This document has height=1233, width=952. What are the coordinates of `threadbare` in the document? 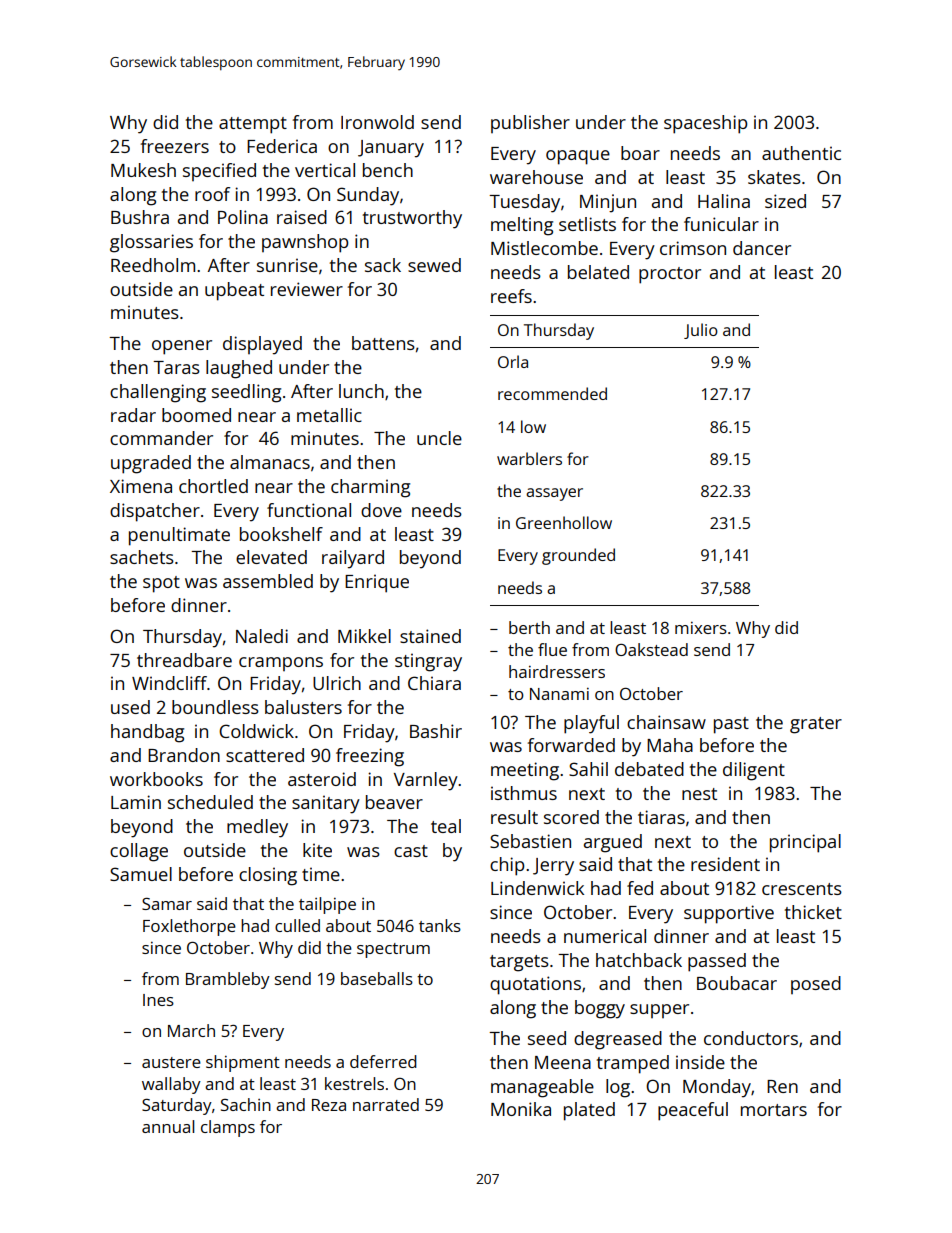 It's located at (184, 660).
